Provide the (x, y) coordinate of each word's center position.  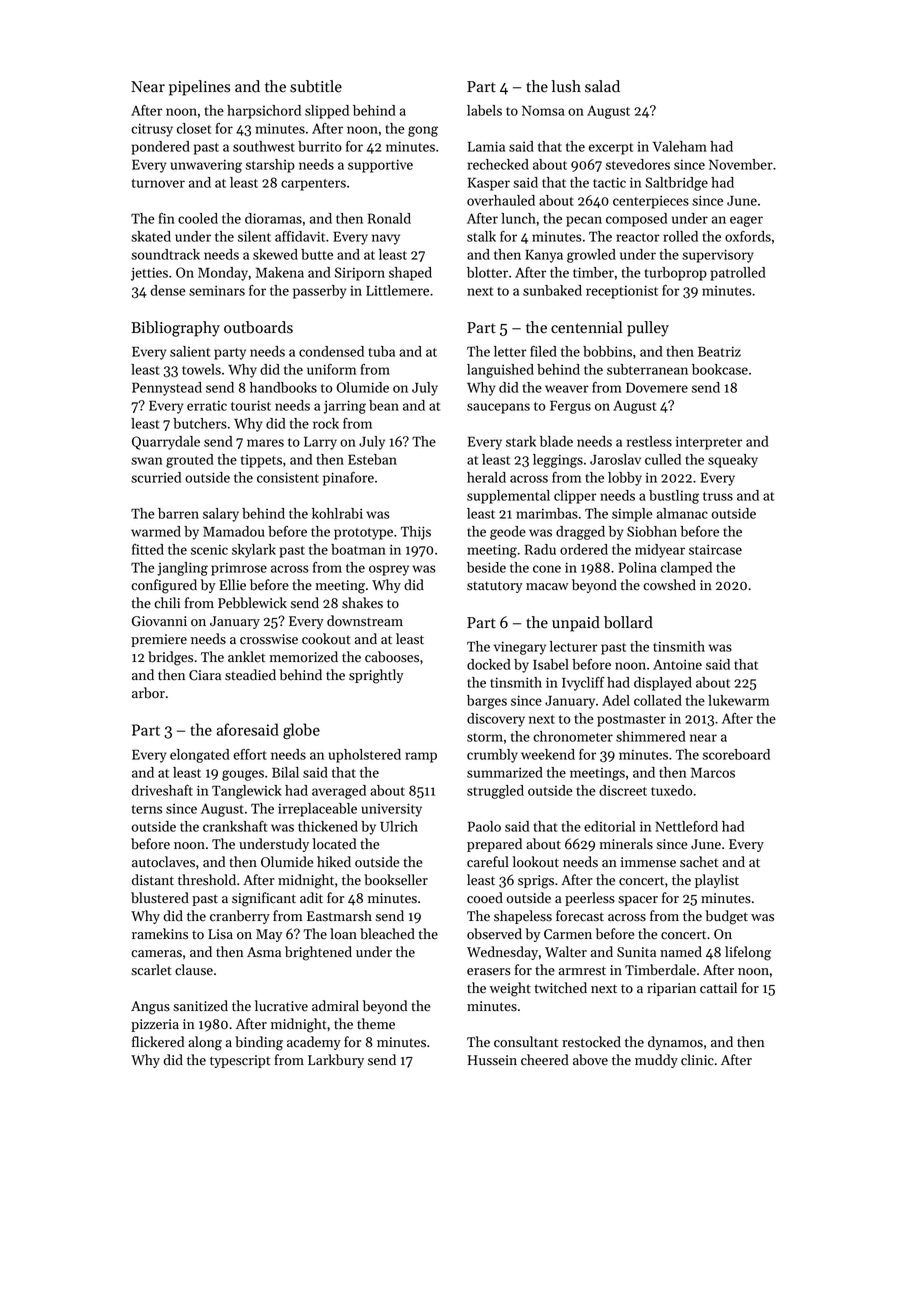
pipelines (199, 88)
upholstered (365, 756)
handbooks (283, 387)
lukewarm (738, 700)
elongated (200, 756)
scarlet (151, 970)
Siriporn (360, 274)
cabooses (392, 657)
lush (566, 86)
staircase (715, 549)
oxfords (748, 236)
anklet (247, 657)
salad (602, 86)
